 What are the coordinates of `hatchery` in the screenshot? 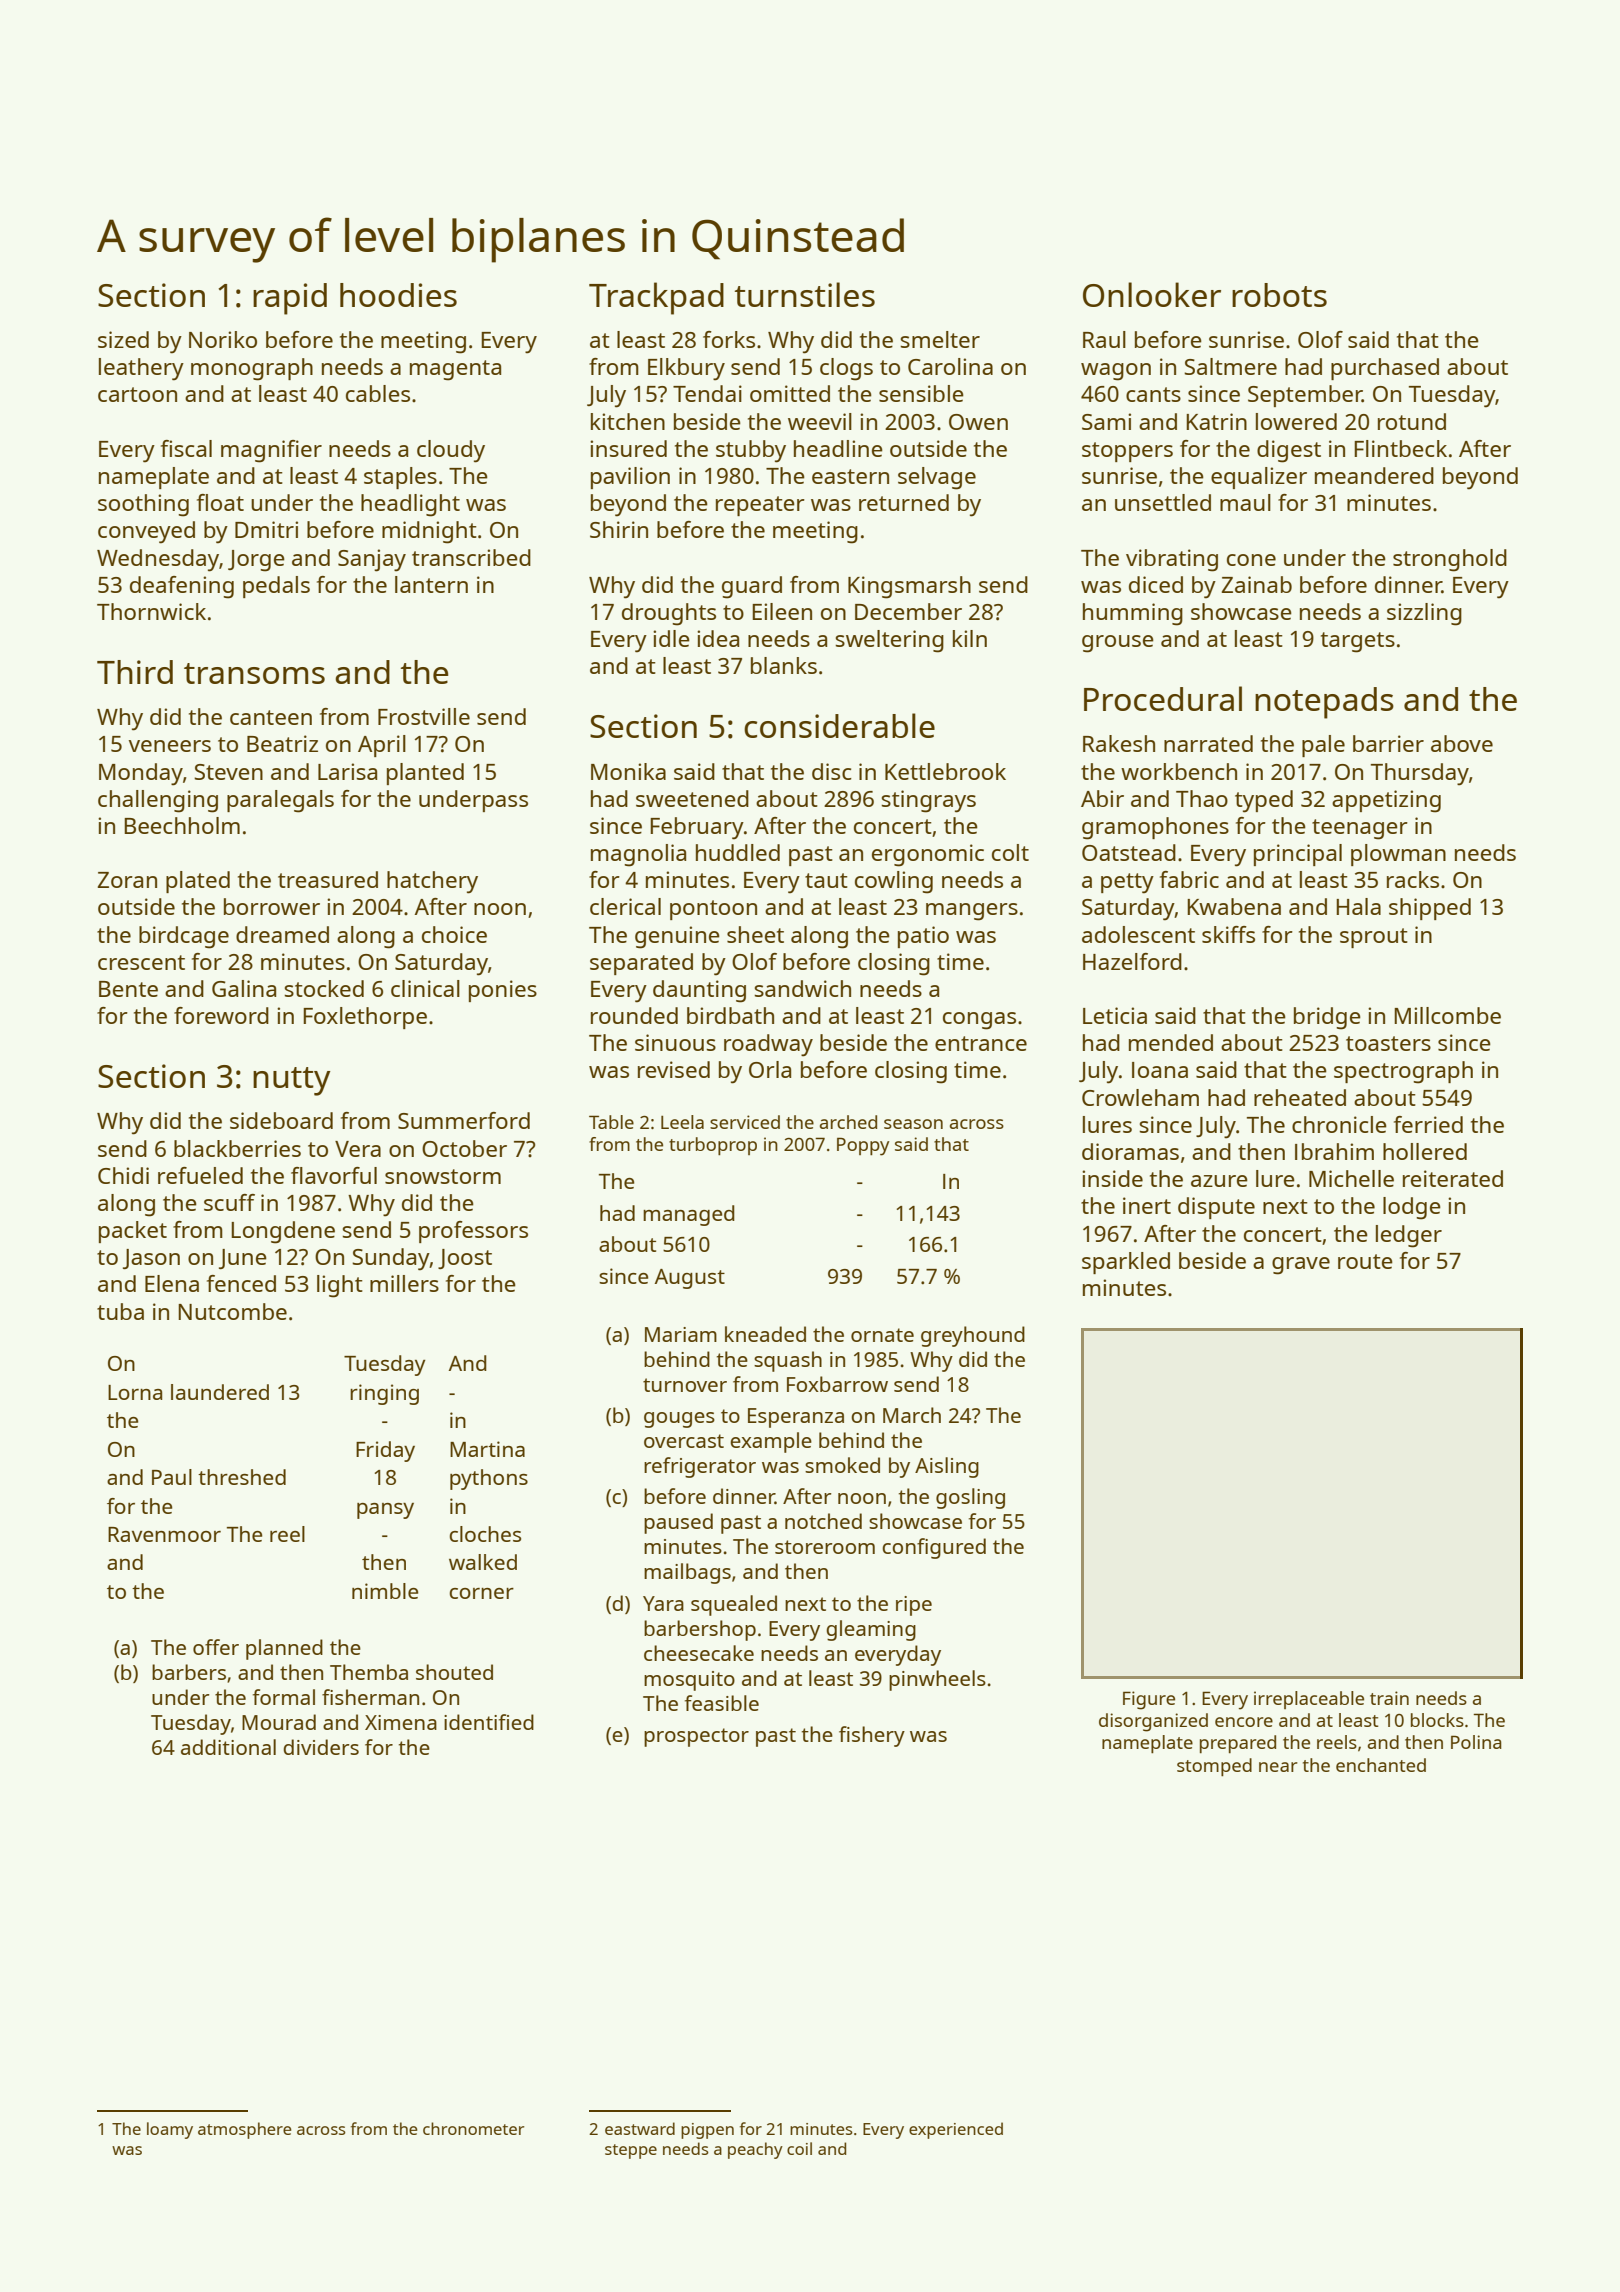 It's located at (432, 882).
